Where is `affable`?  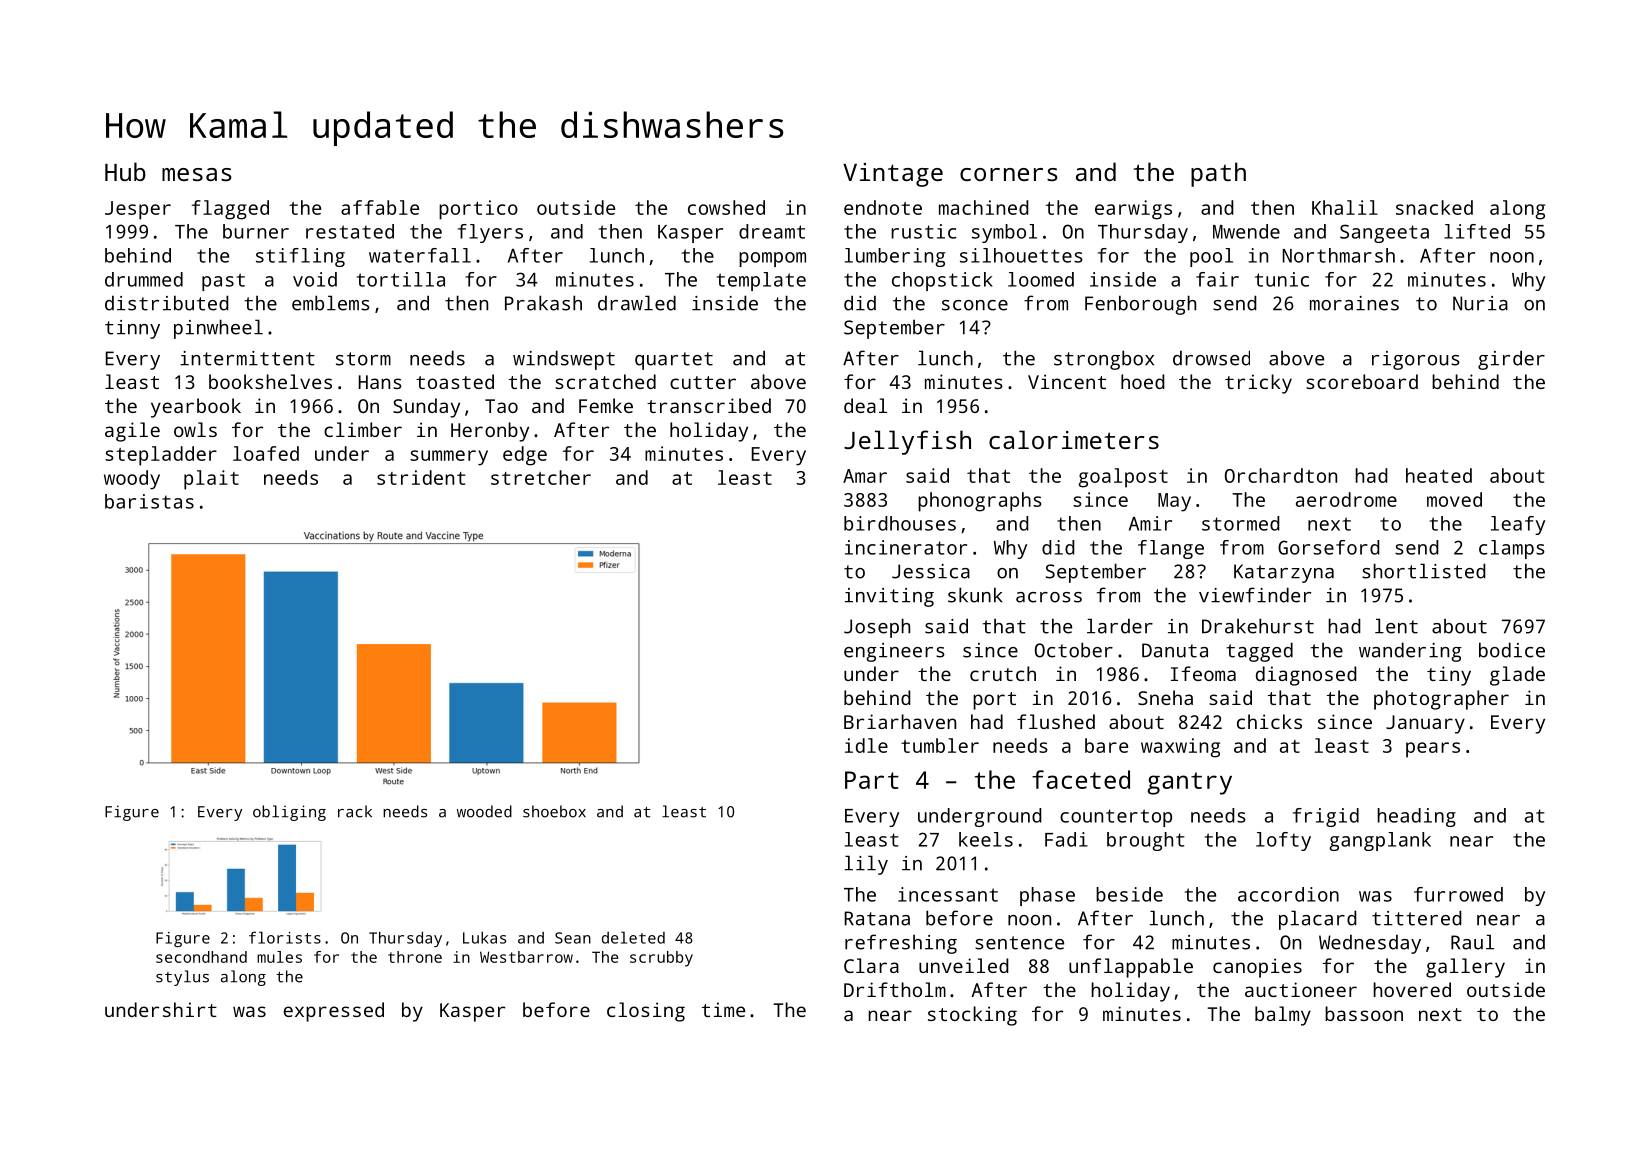 affable is located at coordinates (380, 207).
